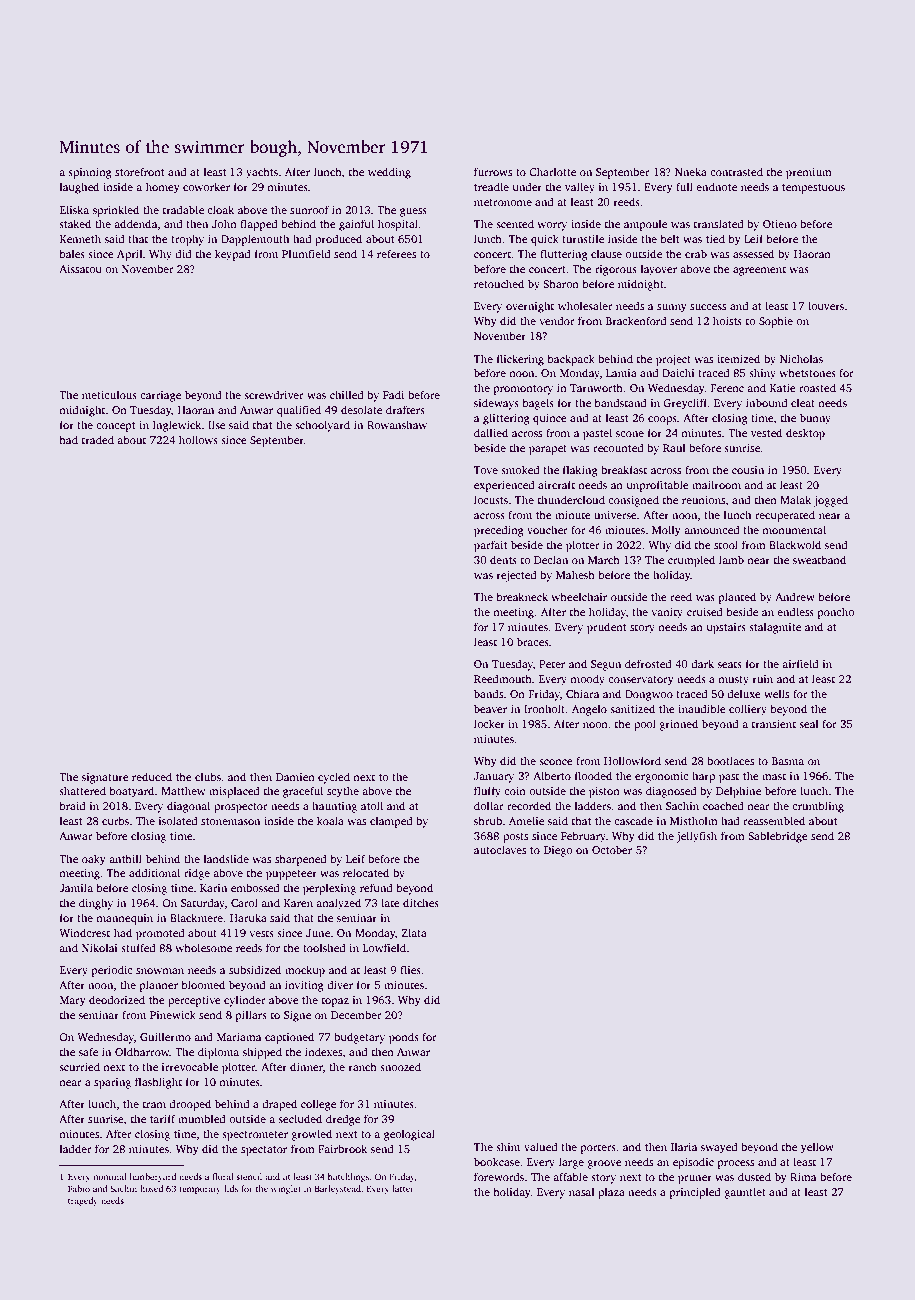 Image resolution: width=915 pixels, height=1300 pixels. I want to click on cleat, so click(803, 402).
